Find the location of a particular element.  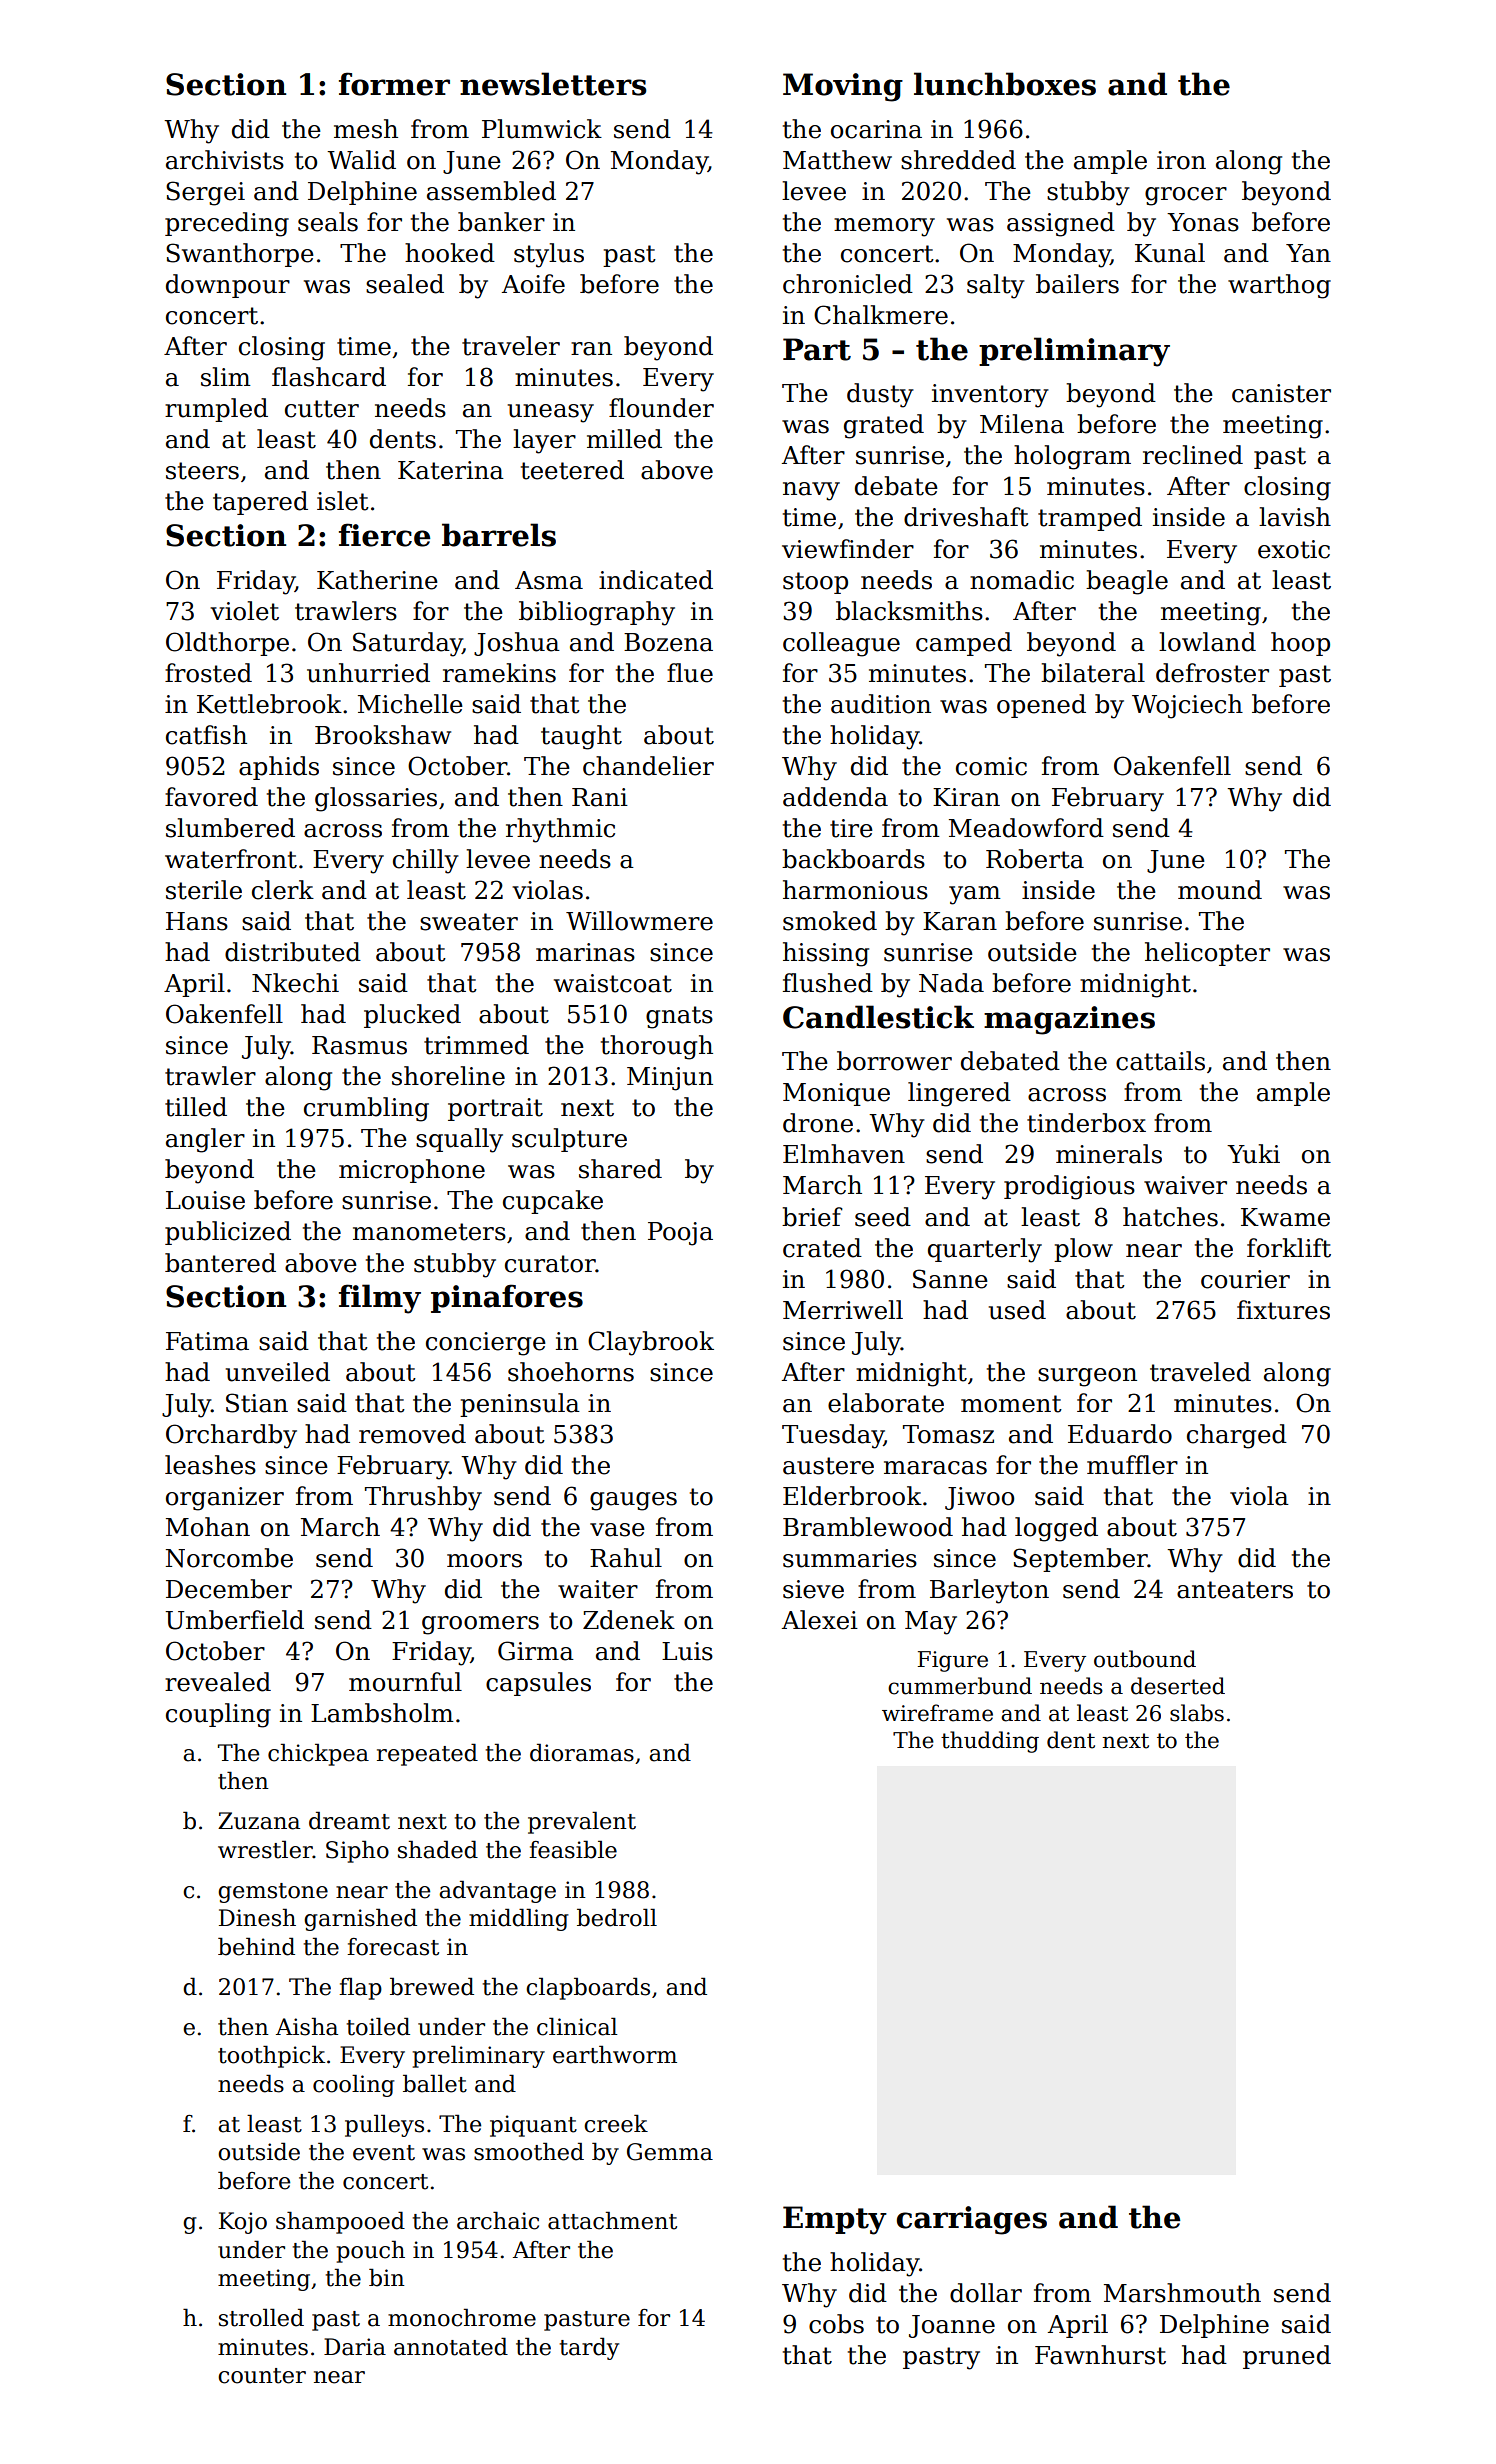

Orchardby is located at coordinates (231, 1436).
